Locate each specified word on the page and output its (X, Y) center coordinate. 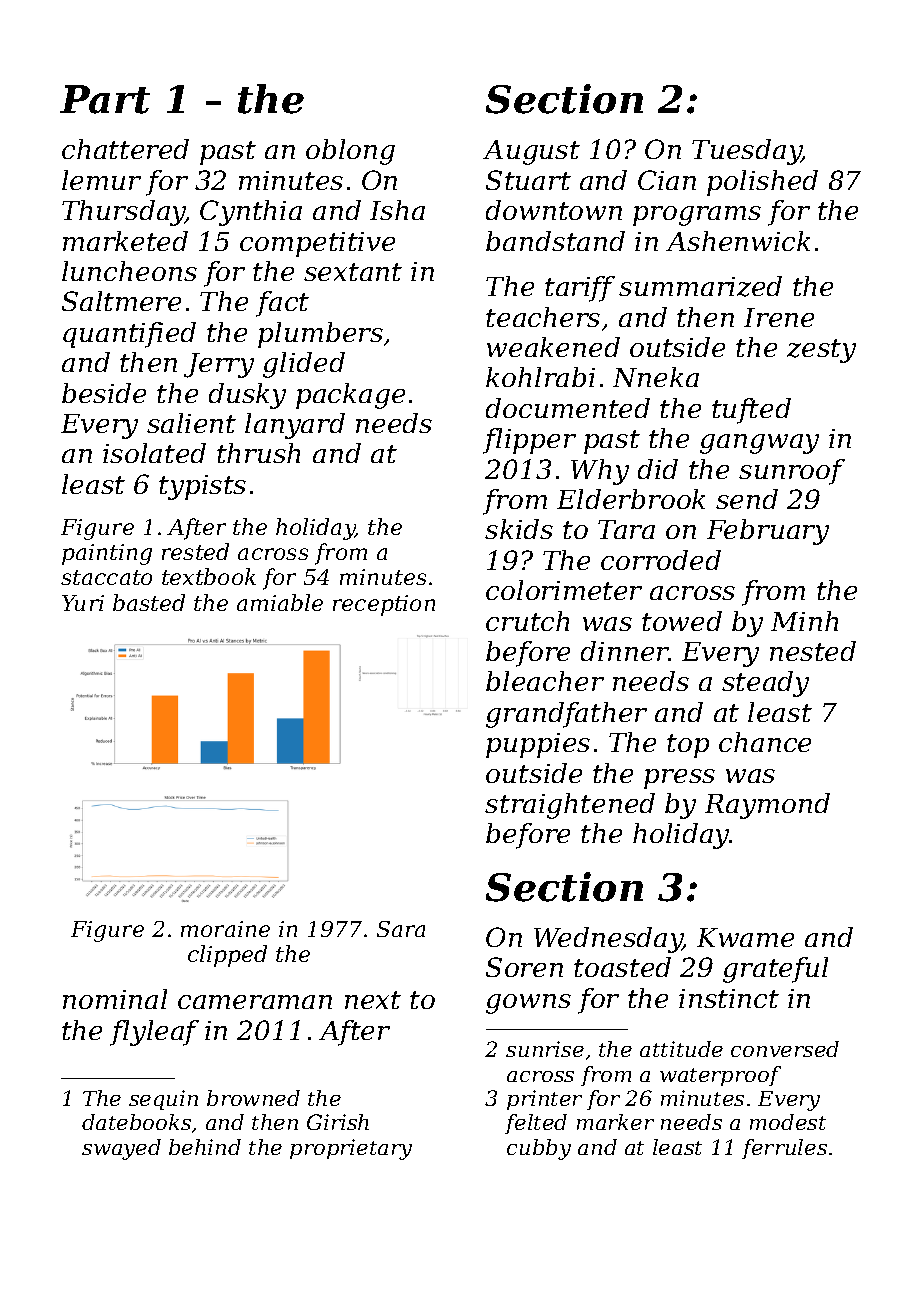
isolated (154, 453)
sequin (163, 1100)
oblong (350, 152)
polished (762, 183)
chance (765, 742)
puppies (538, 745)
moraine (225, 929)
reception (384, 605)
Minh (804, 621)
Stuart (528, 180)
